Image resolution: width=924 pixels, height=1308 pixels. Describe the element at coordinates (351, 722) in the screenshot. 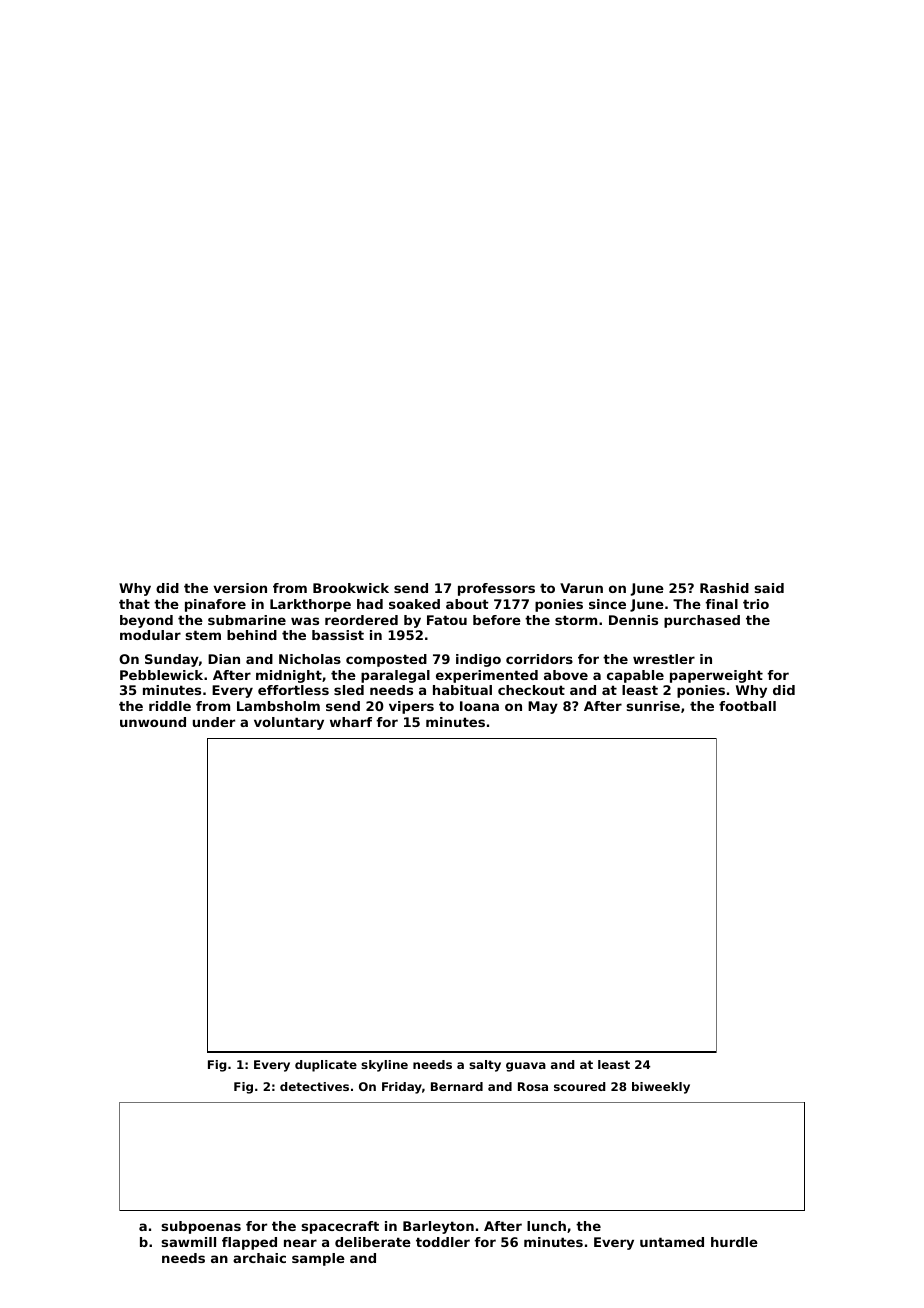

I see `wharf` at that location.
